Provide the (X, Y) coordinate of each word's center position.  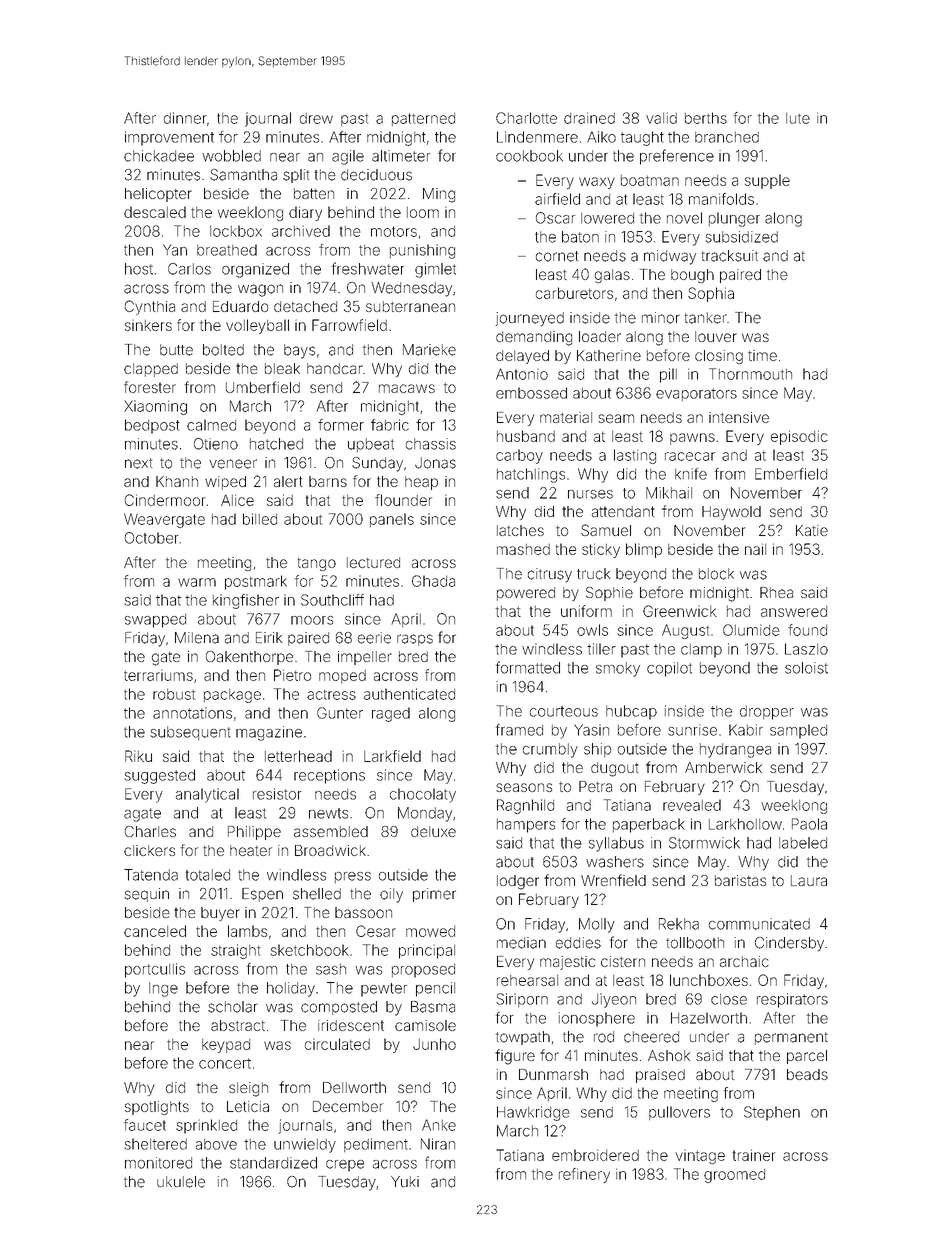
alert (288, 481)
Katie (812, 530)
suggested (159, 776)
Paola (809, 824)
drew (316, 118)
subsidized (741, 237)
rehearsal (527, 980)
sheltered (155, 1144)
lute (798, 118)
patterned (423, 119)
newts (328, 813)
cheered (651, 1037)
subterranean (410, 306)
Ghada (433, 581)
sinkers (148, 325)
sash (331, 969)
